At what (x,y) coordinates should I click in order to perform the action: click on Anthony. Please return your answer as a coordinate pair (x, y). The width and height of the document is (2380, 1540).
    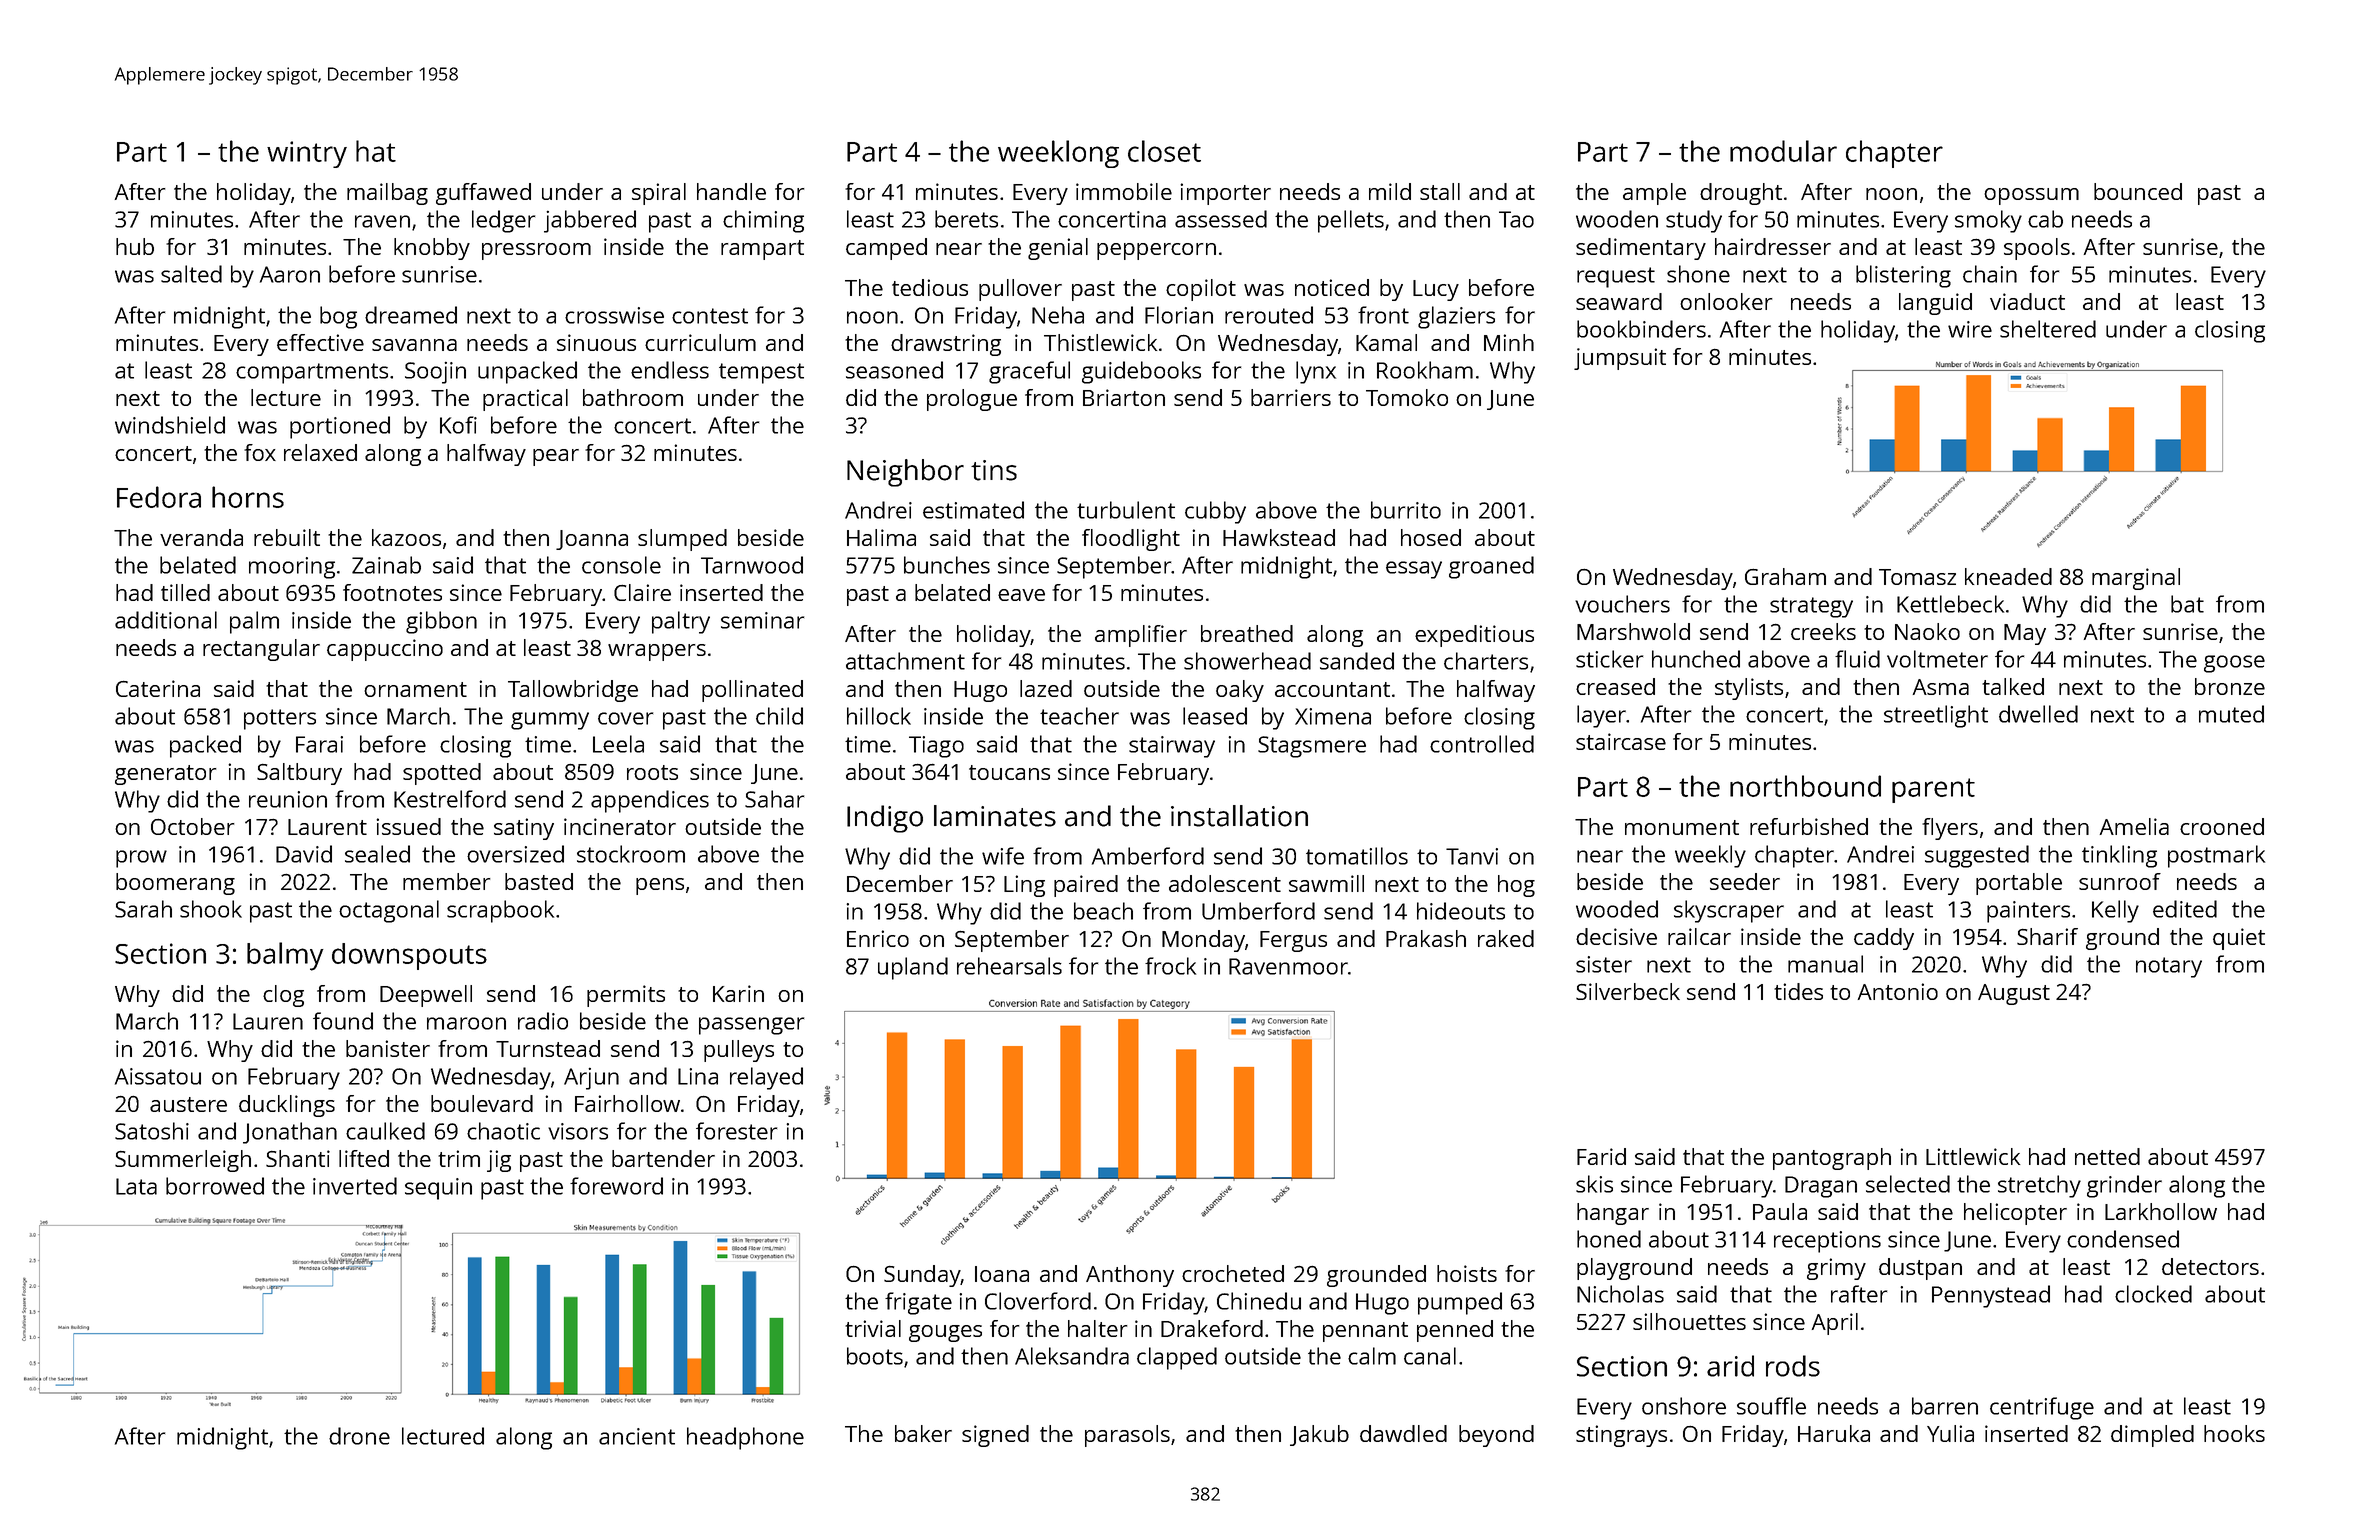
    Looking at the image, I should click on (1130, 1276).
